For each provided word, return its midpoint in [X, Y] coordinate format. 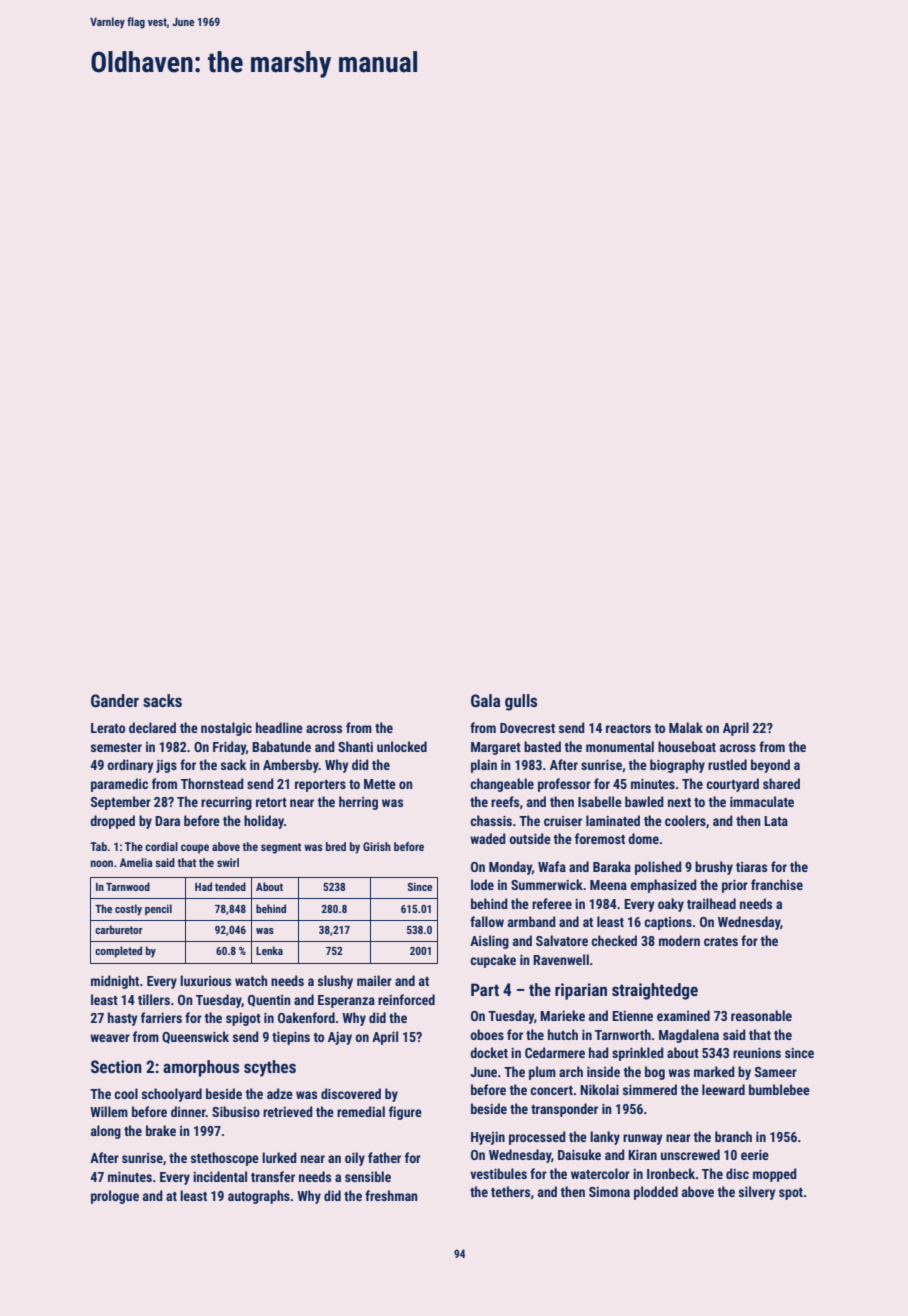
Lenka [269, 950]
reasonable [761, 1015]
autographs [259, 1197]
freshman [391, 1195]
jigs [166, 766]
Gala [485, 700]
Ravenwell [561, 959]
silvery [757, 1193]
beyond [770, 766]
